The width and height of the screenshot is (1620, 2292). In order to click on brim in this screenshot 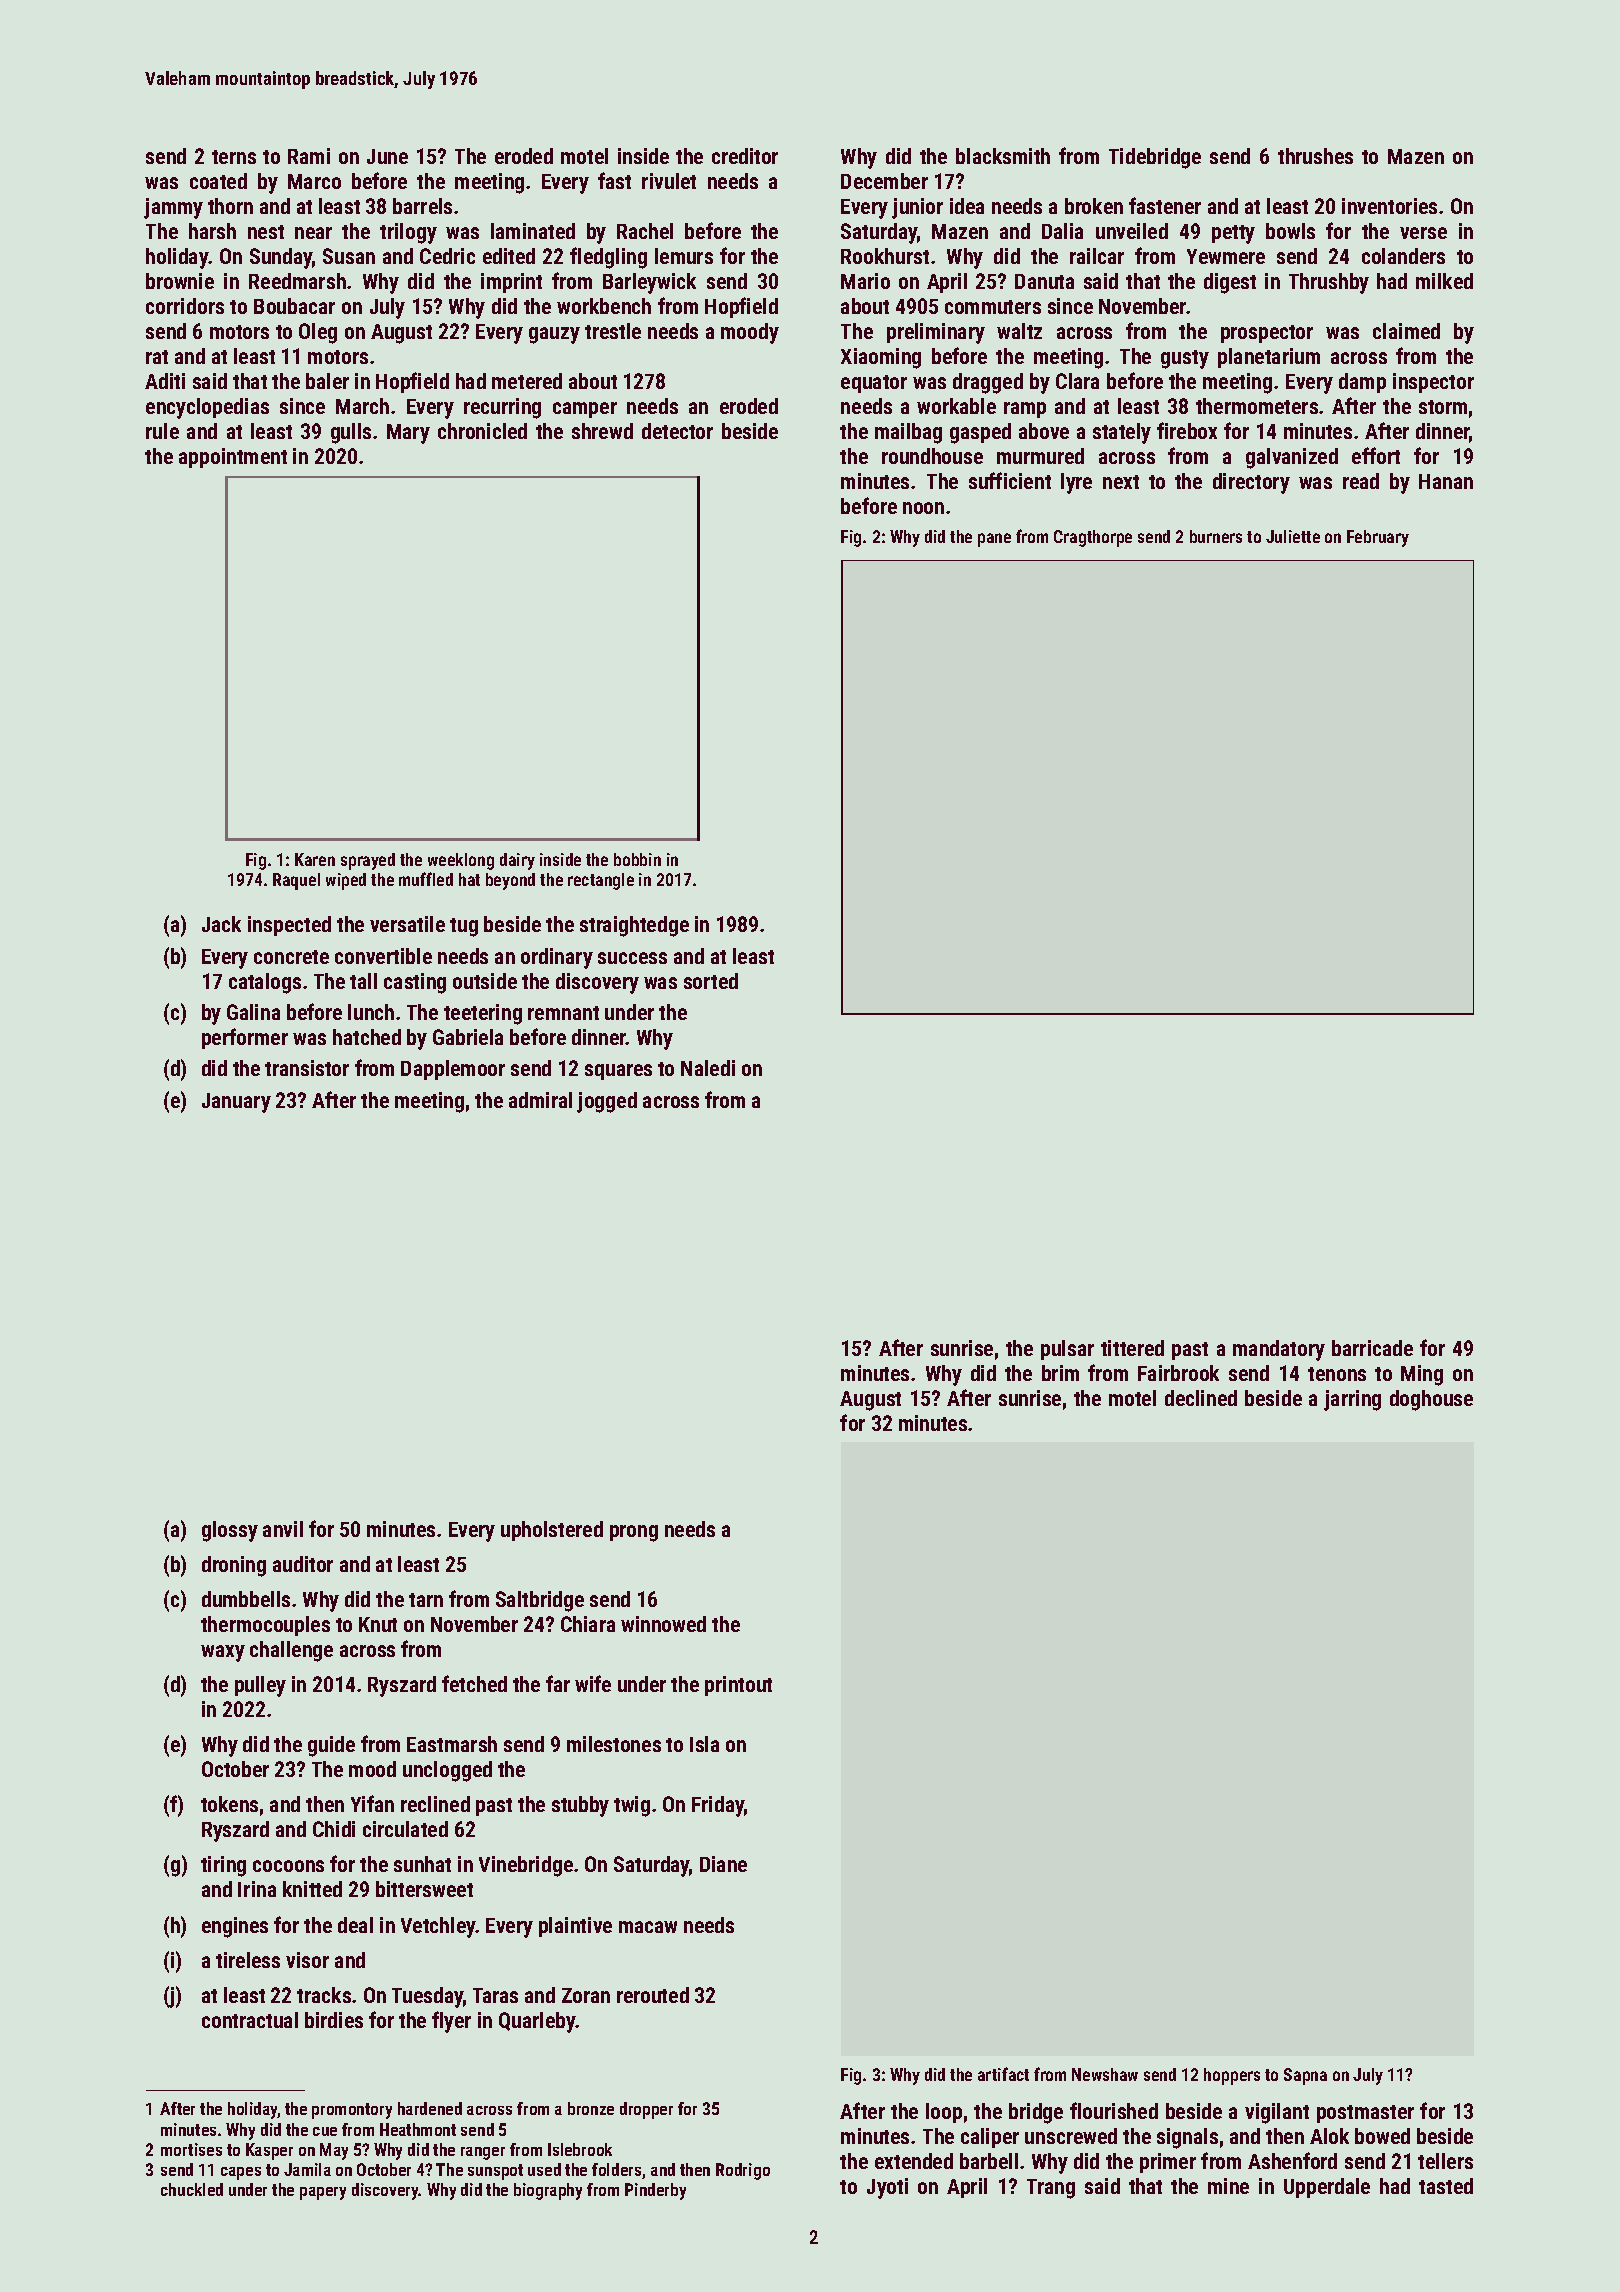, I will do `click(1060, 1373)`.
